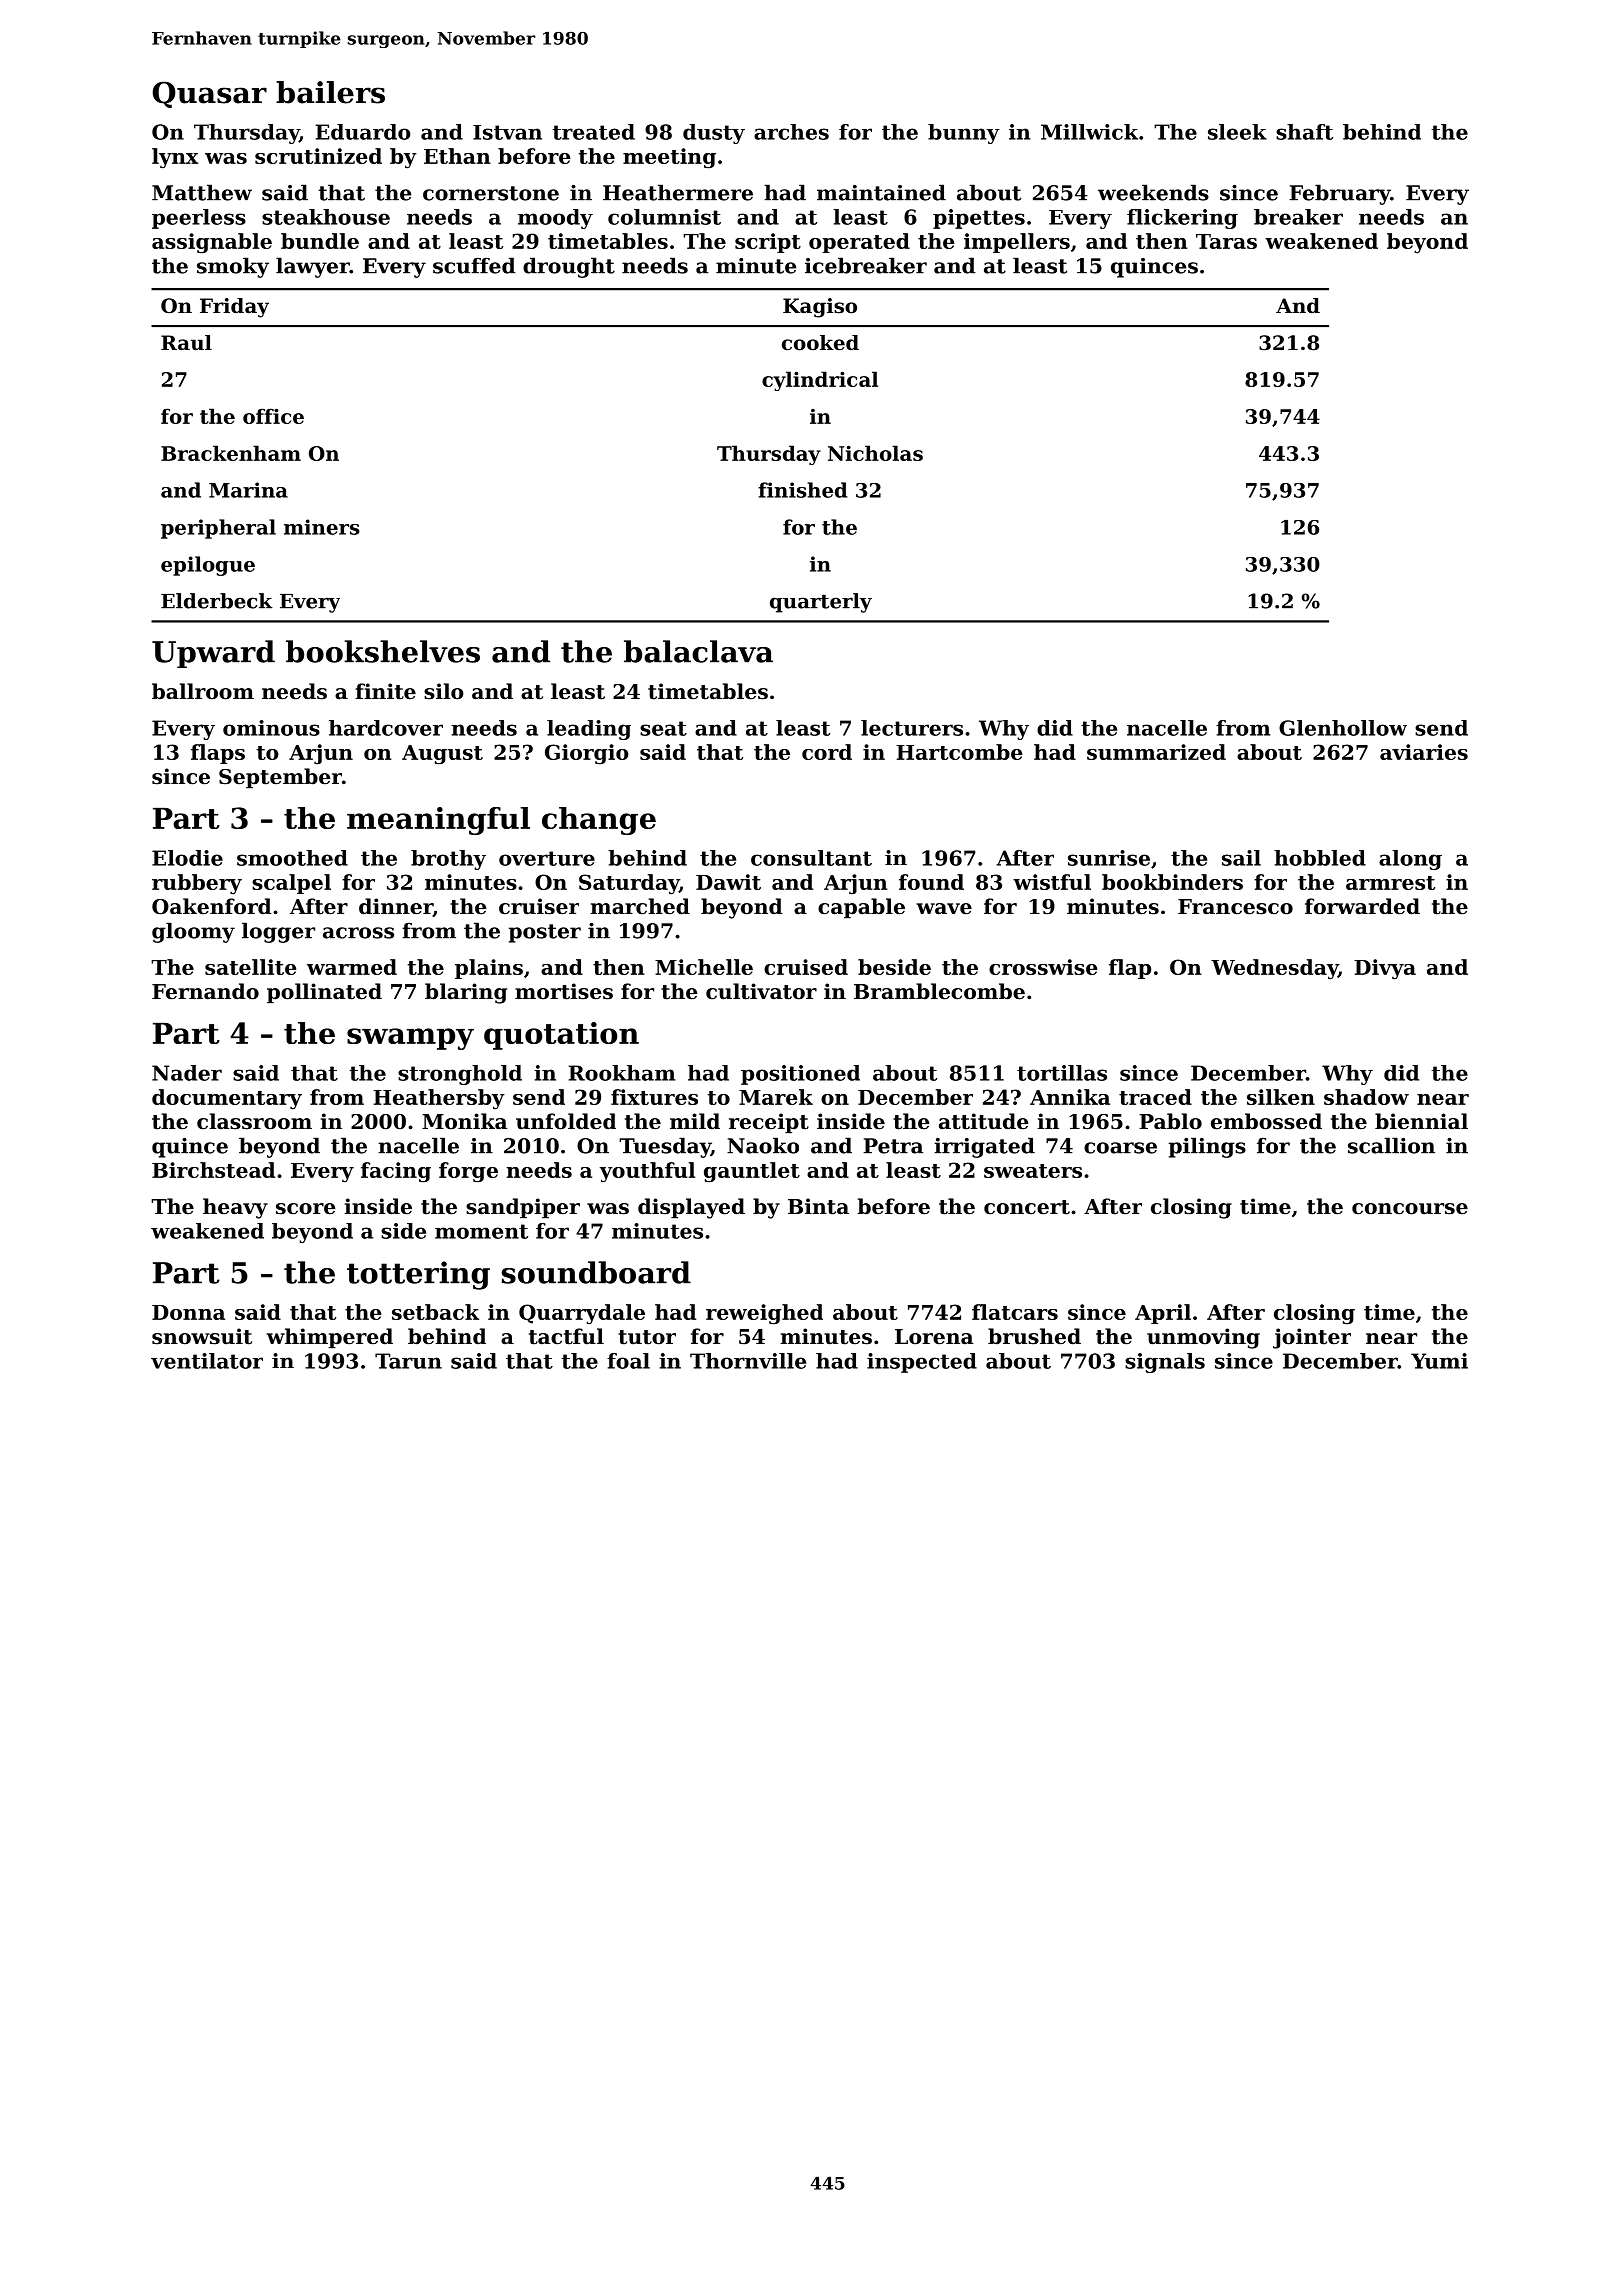 This image has height=2292, width=1620. I want to click on facing, so click(396, 1172).
